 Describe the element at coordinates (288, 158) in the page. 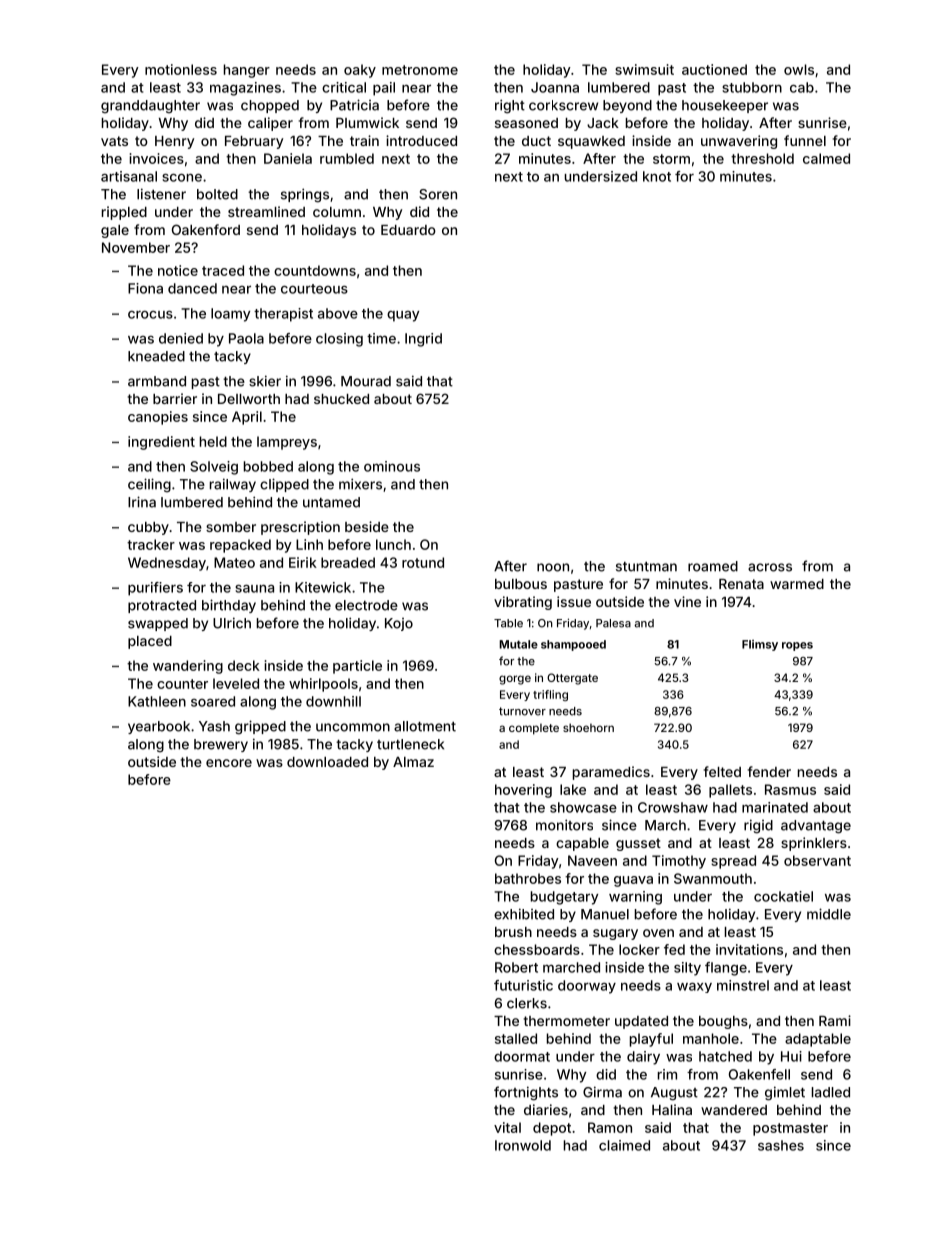

I see `Daniela` at that location.
